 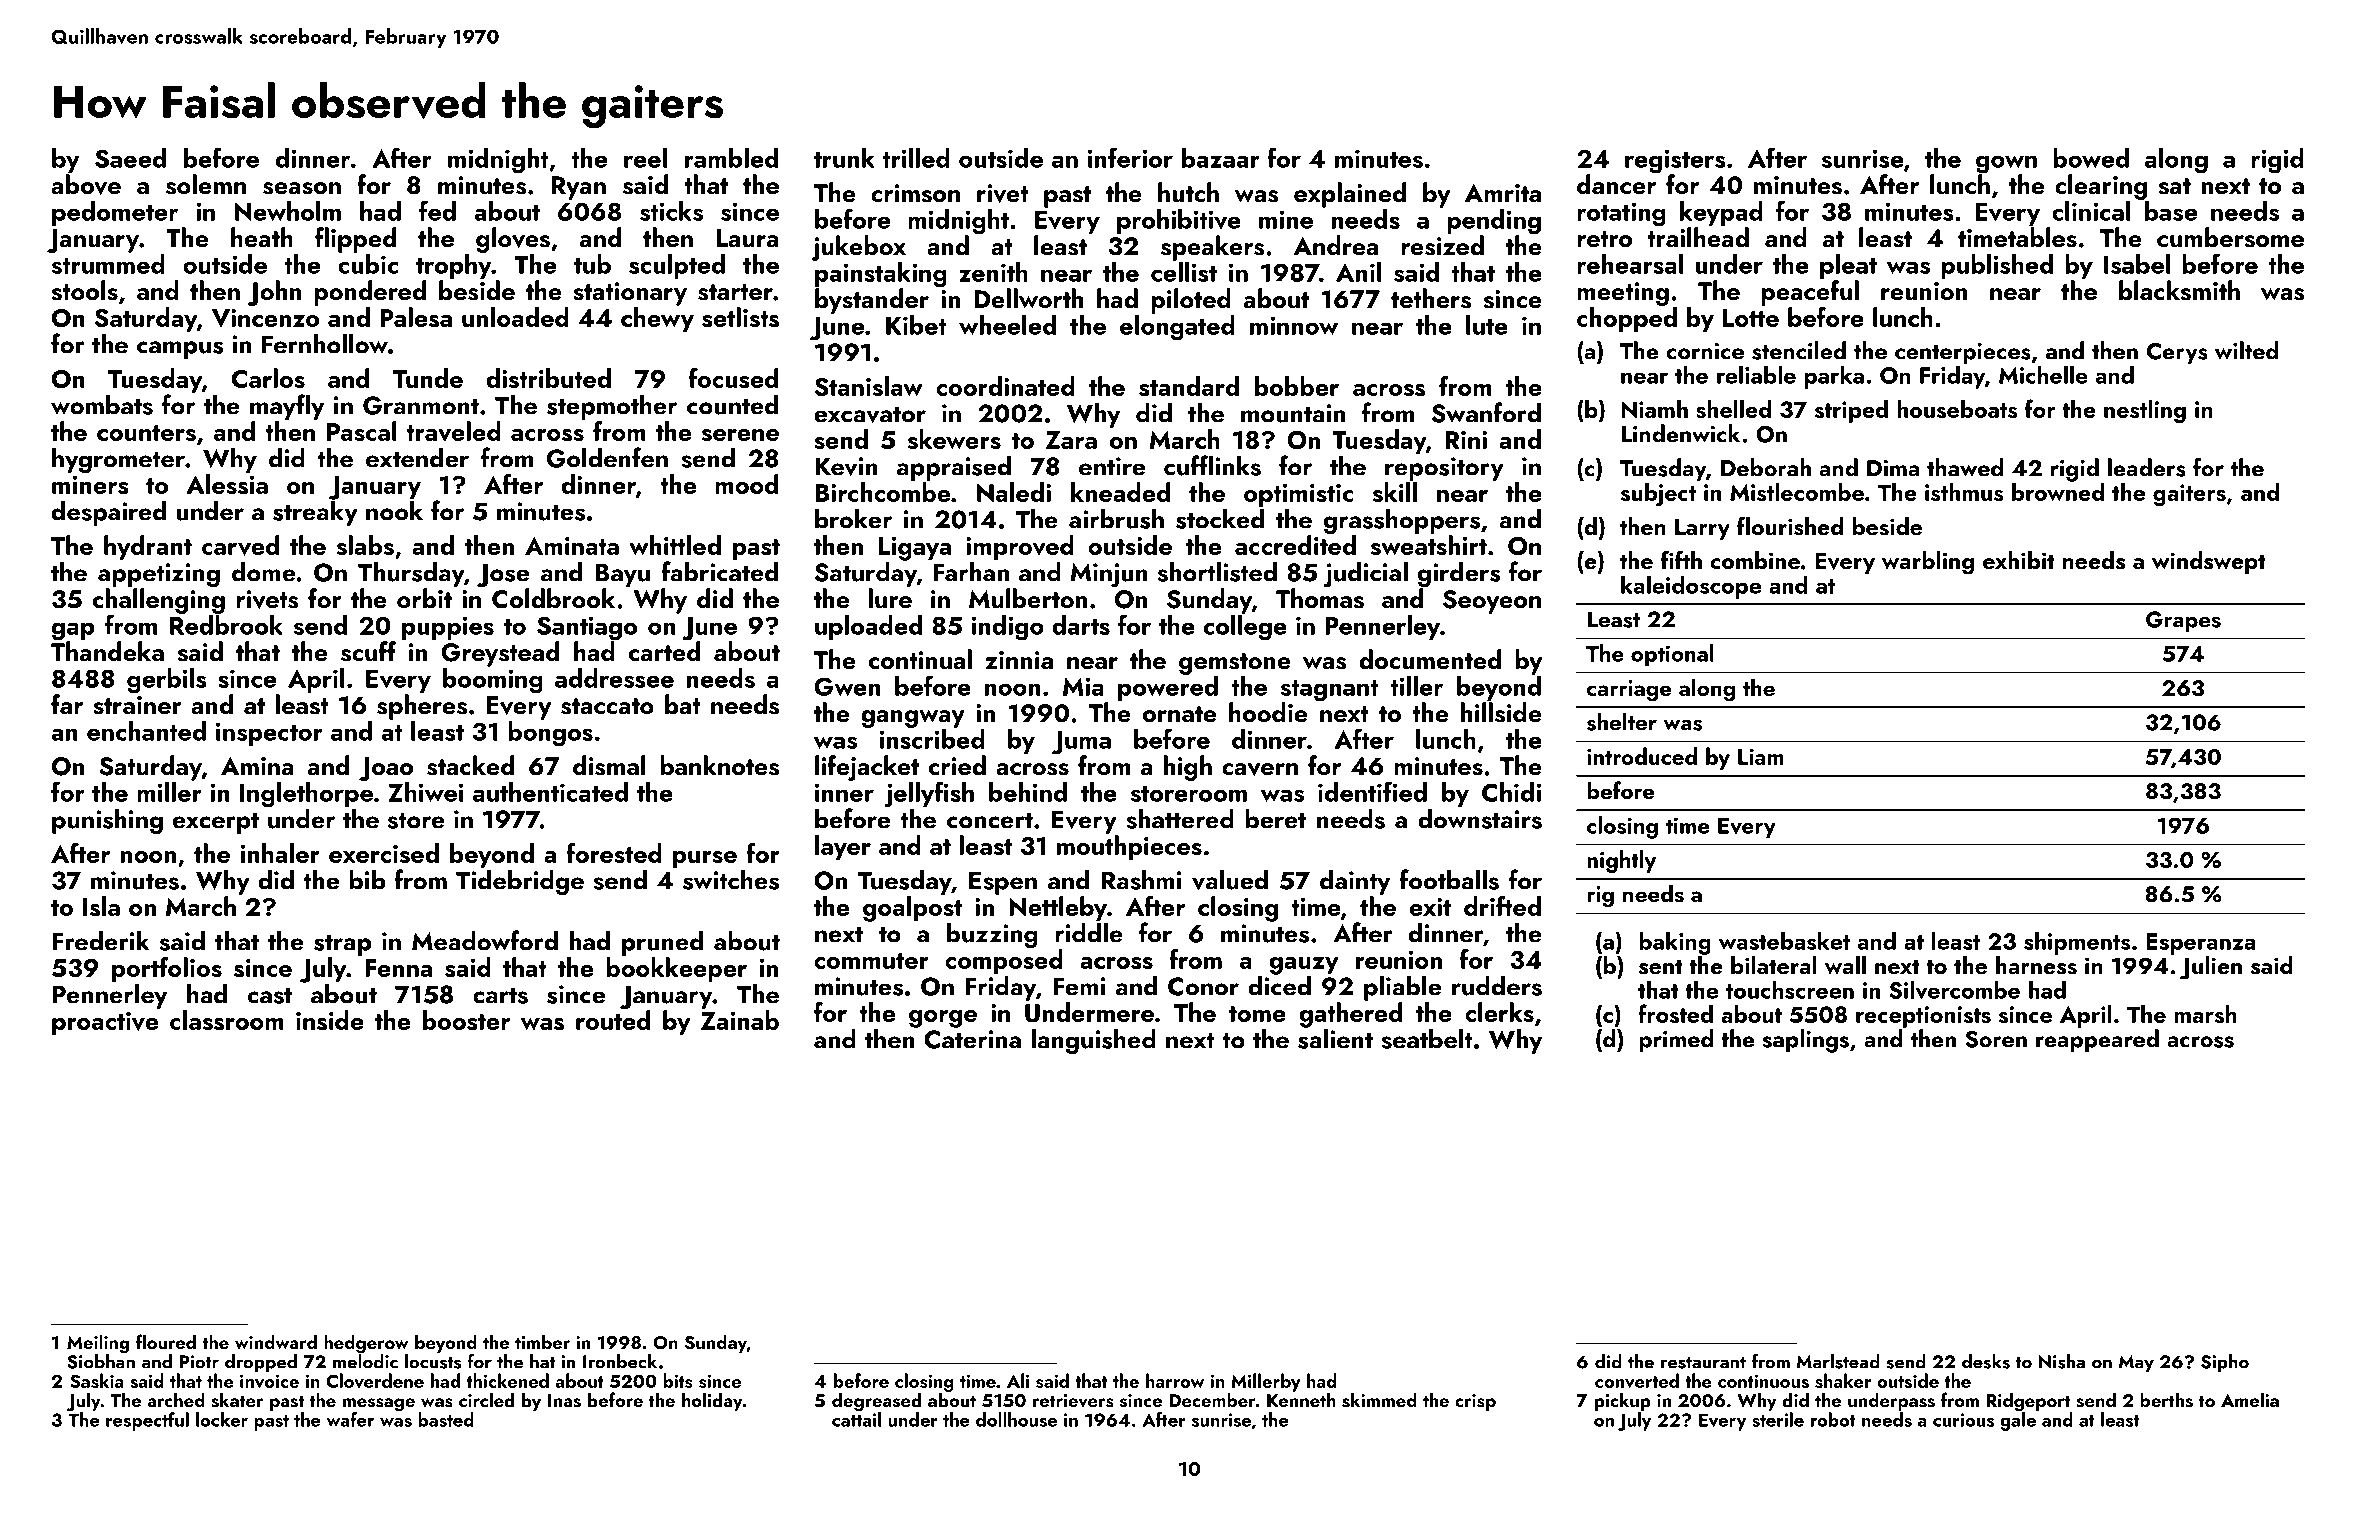 I want to click on banknotes, so click(x=719, y=765).
